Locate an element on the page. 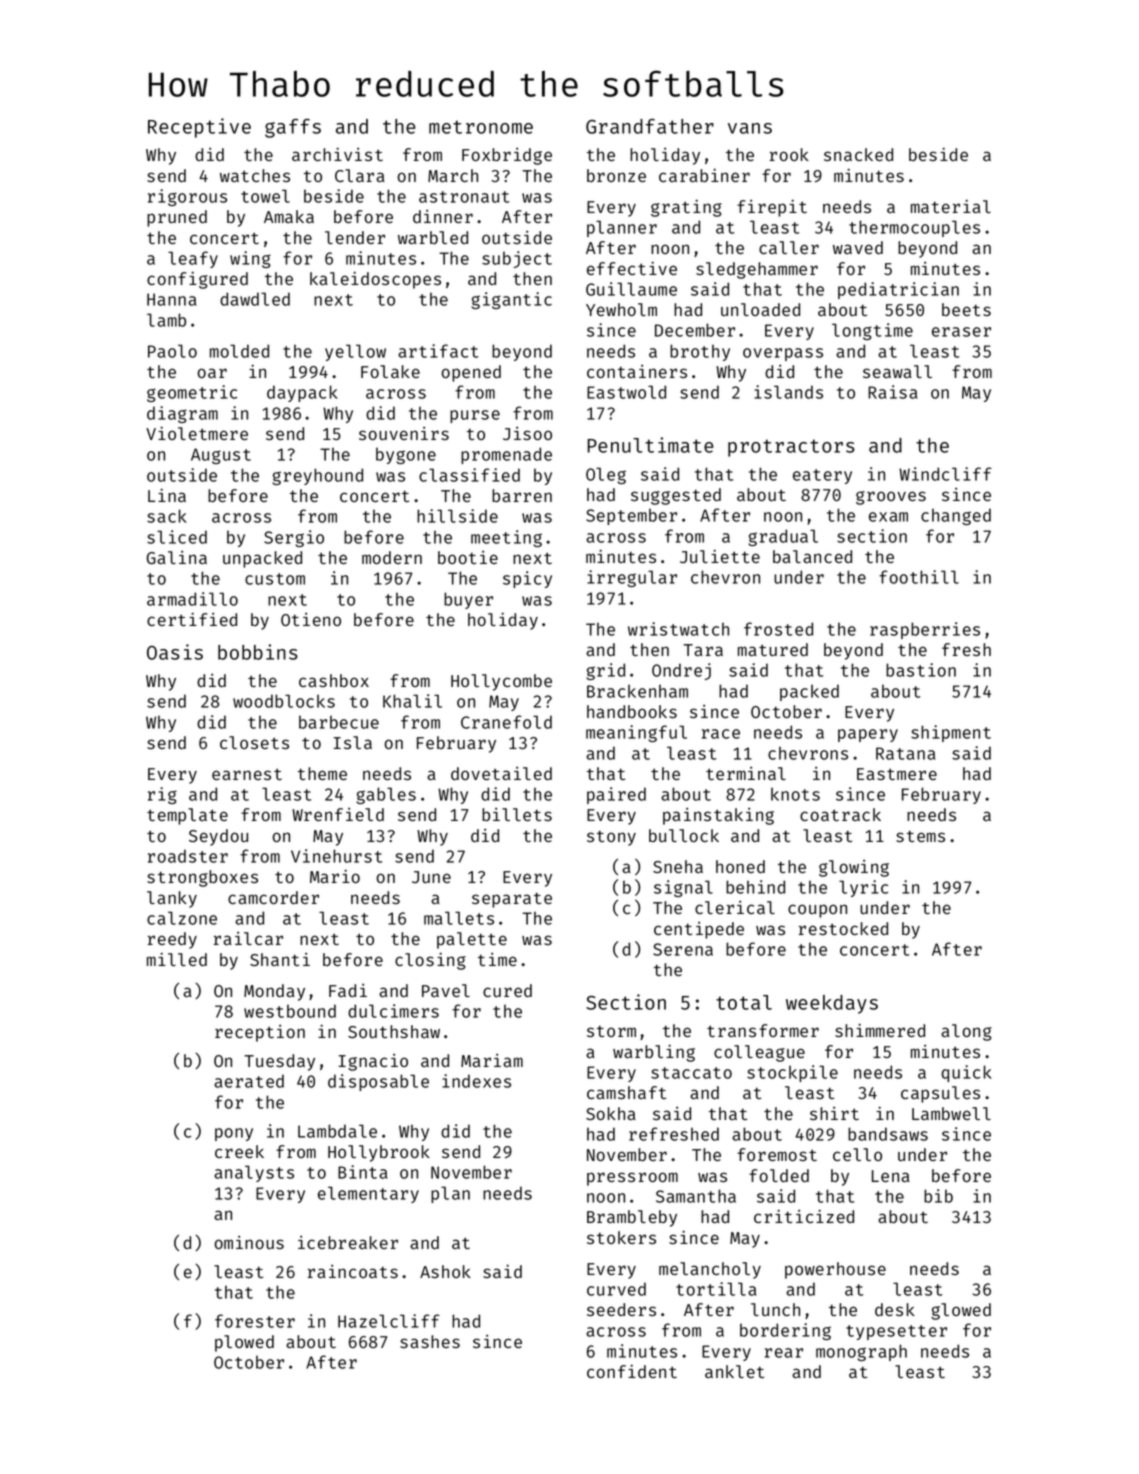  Receptive is located at coordinates (199, 128).
